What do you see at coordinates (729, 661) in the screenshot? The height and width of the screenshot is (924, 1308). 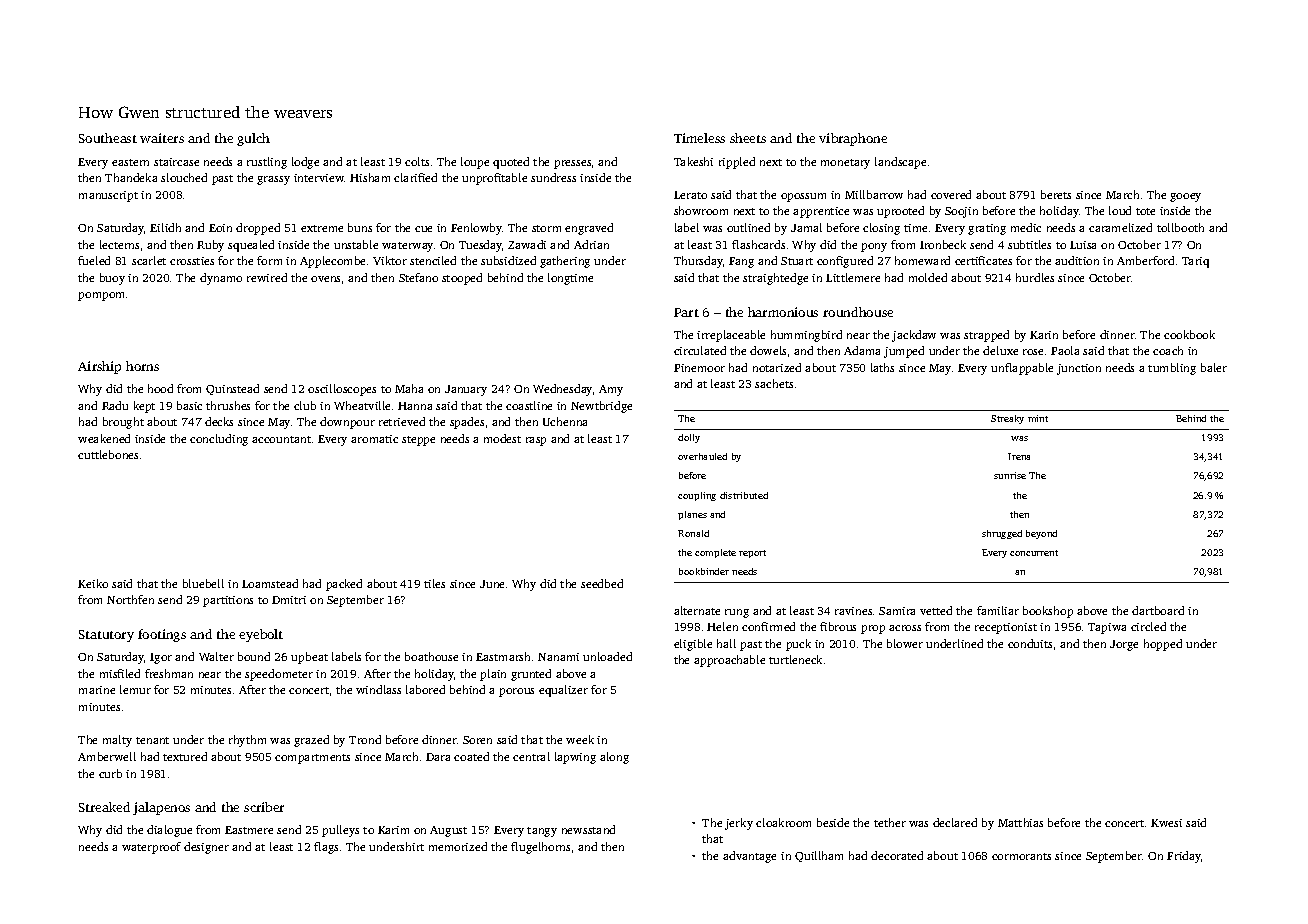 I see `approachable` at bounding box center [729, 661].
